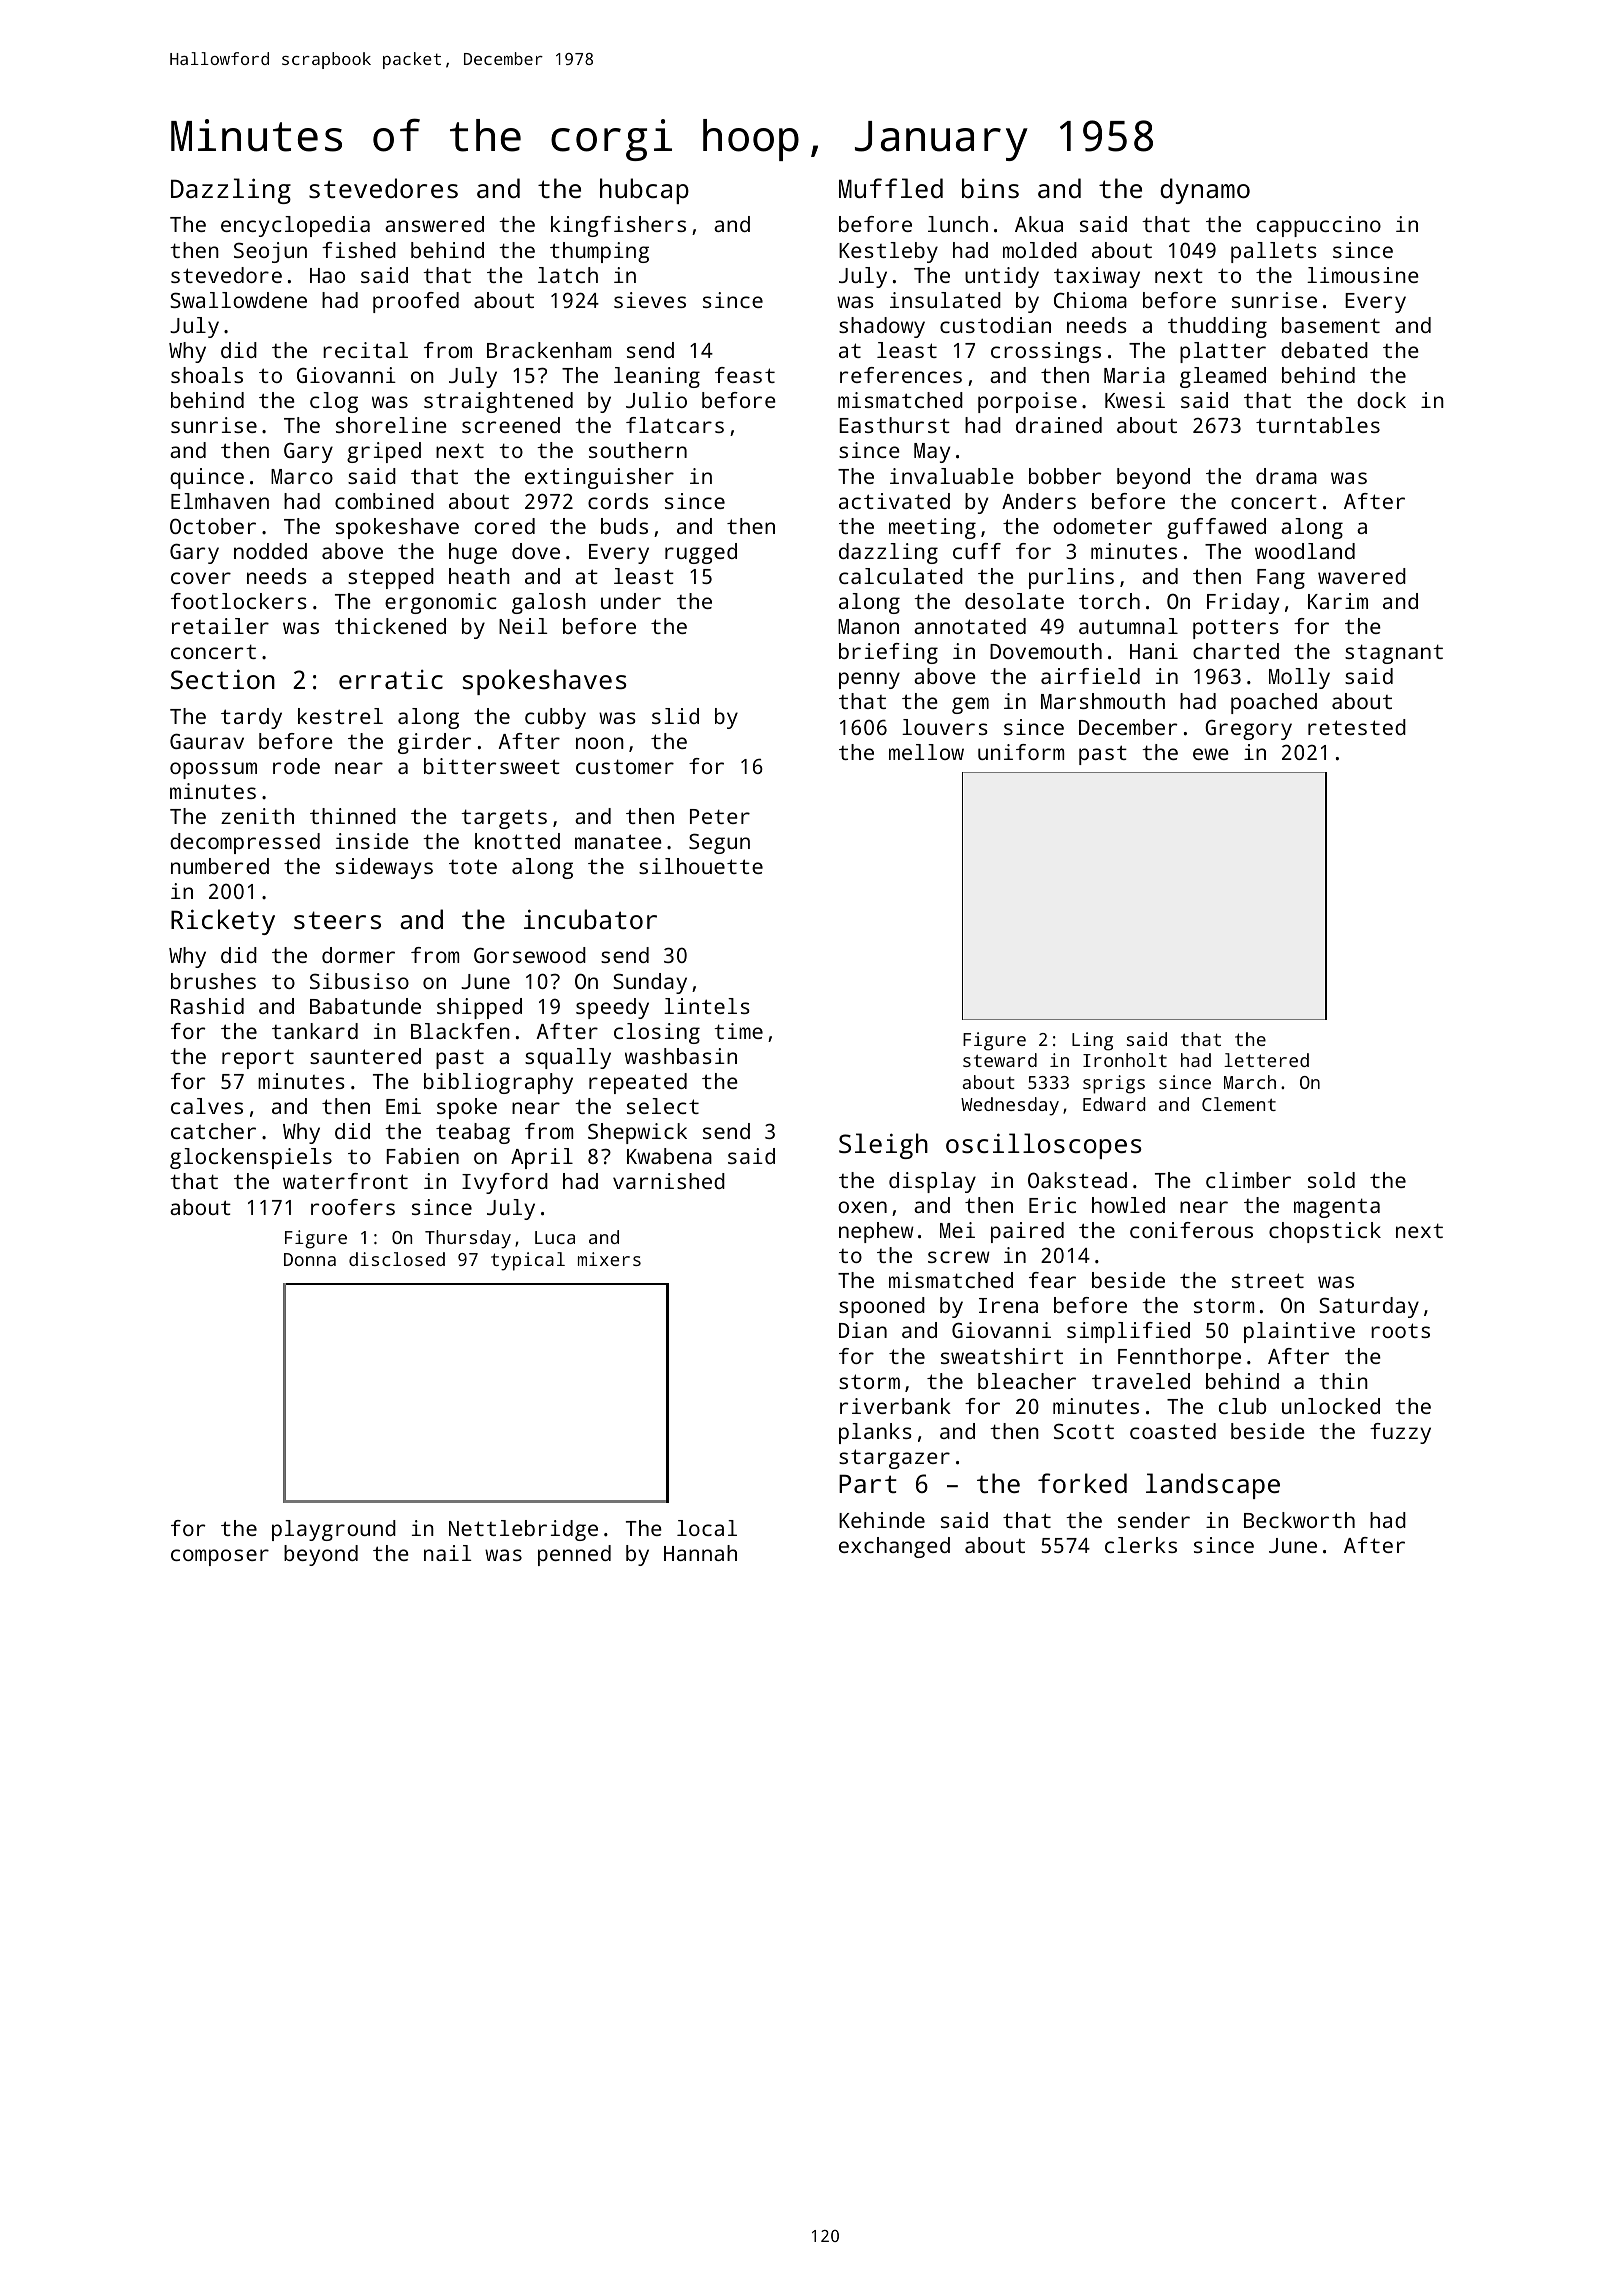 The image size is (1620, 2292). What do you see at coordinates (334, 1530) in the screenshot?
I see `playground` at bounding box center [334, 1530].
